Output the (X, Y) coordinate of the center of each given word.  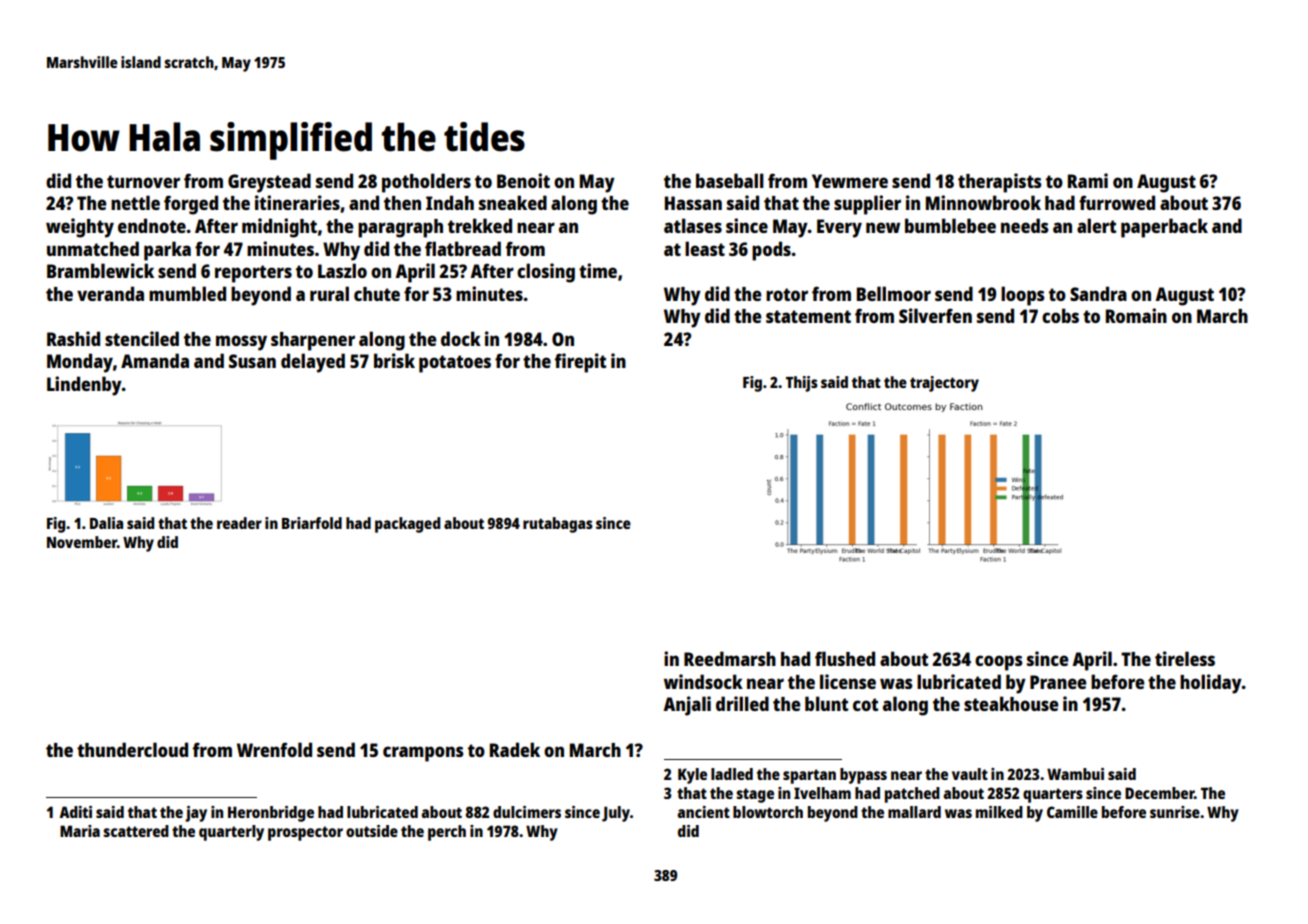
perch (447, 833)
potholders (426, 183)
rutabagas (558, 525)
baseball (730, 180)
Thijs (802, 384)
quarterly (231, 833)
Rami (1088, 180)
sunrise (1175, 812)
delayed (313, 363)
